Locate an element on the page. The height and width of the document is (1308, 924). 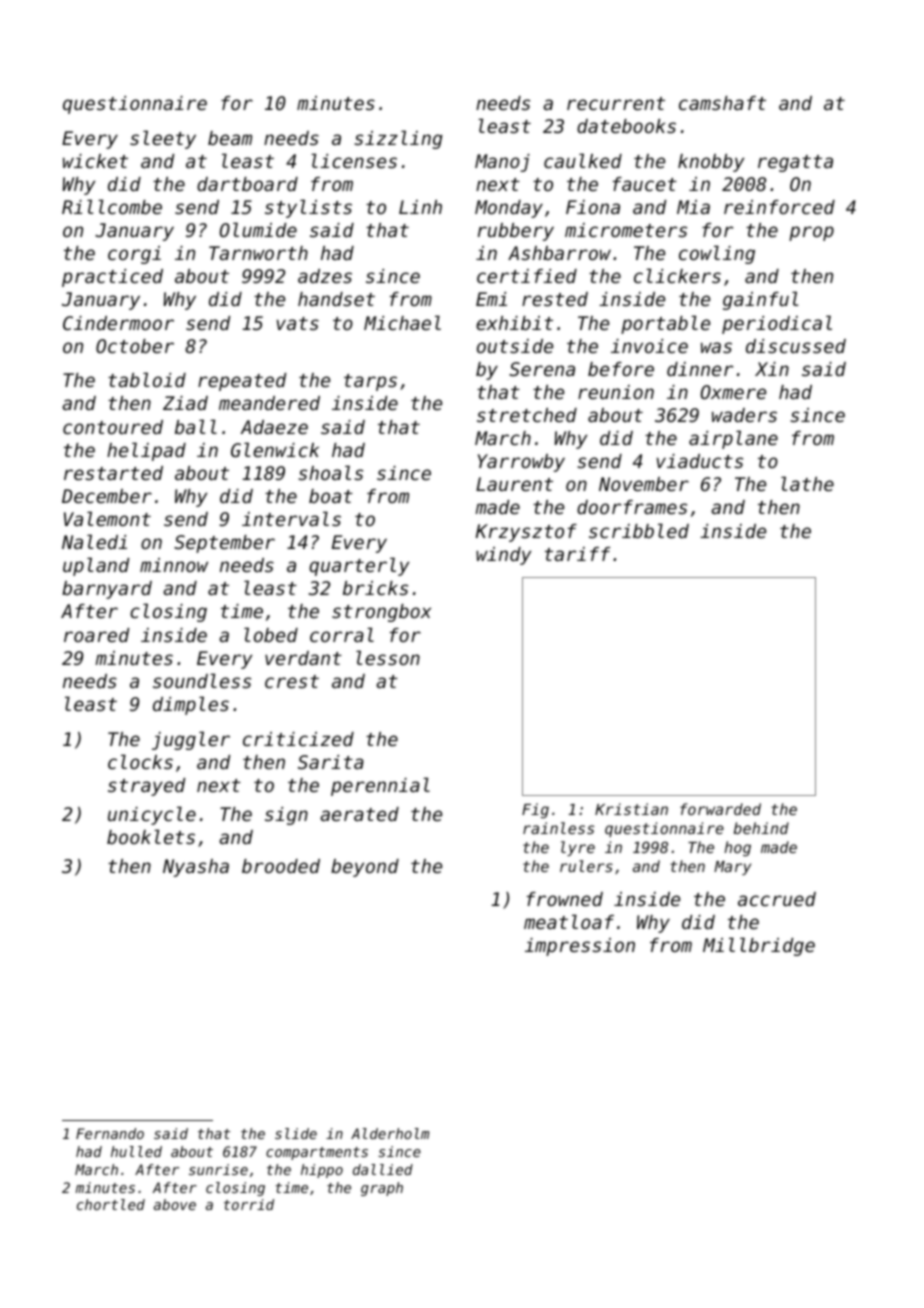
impression is located at coordinates (580, 947).
